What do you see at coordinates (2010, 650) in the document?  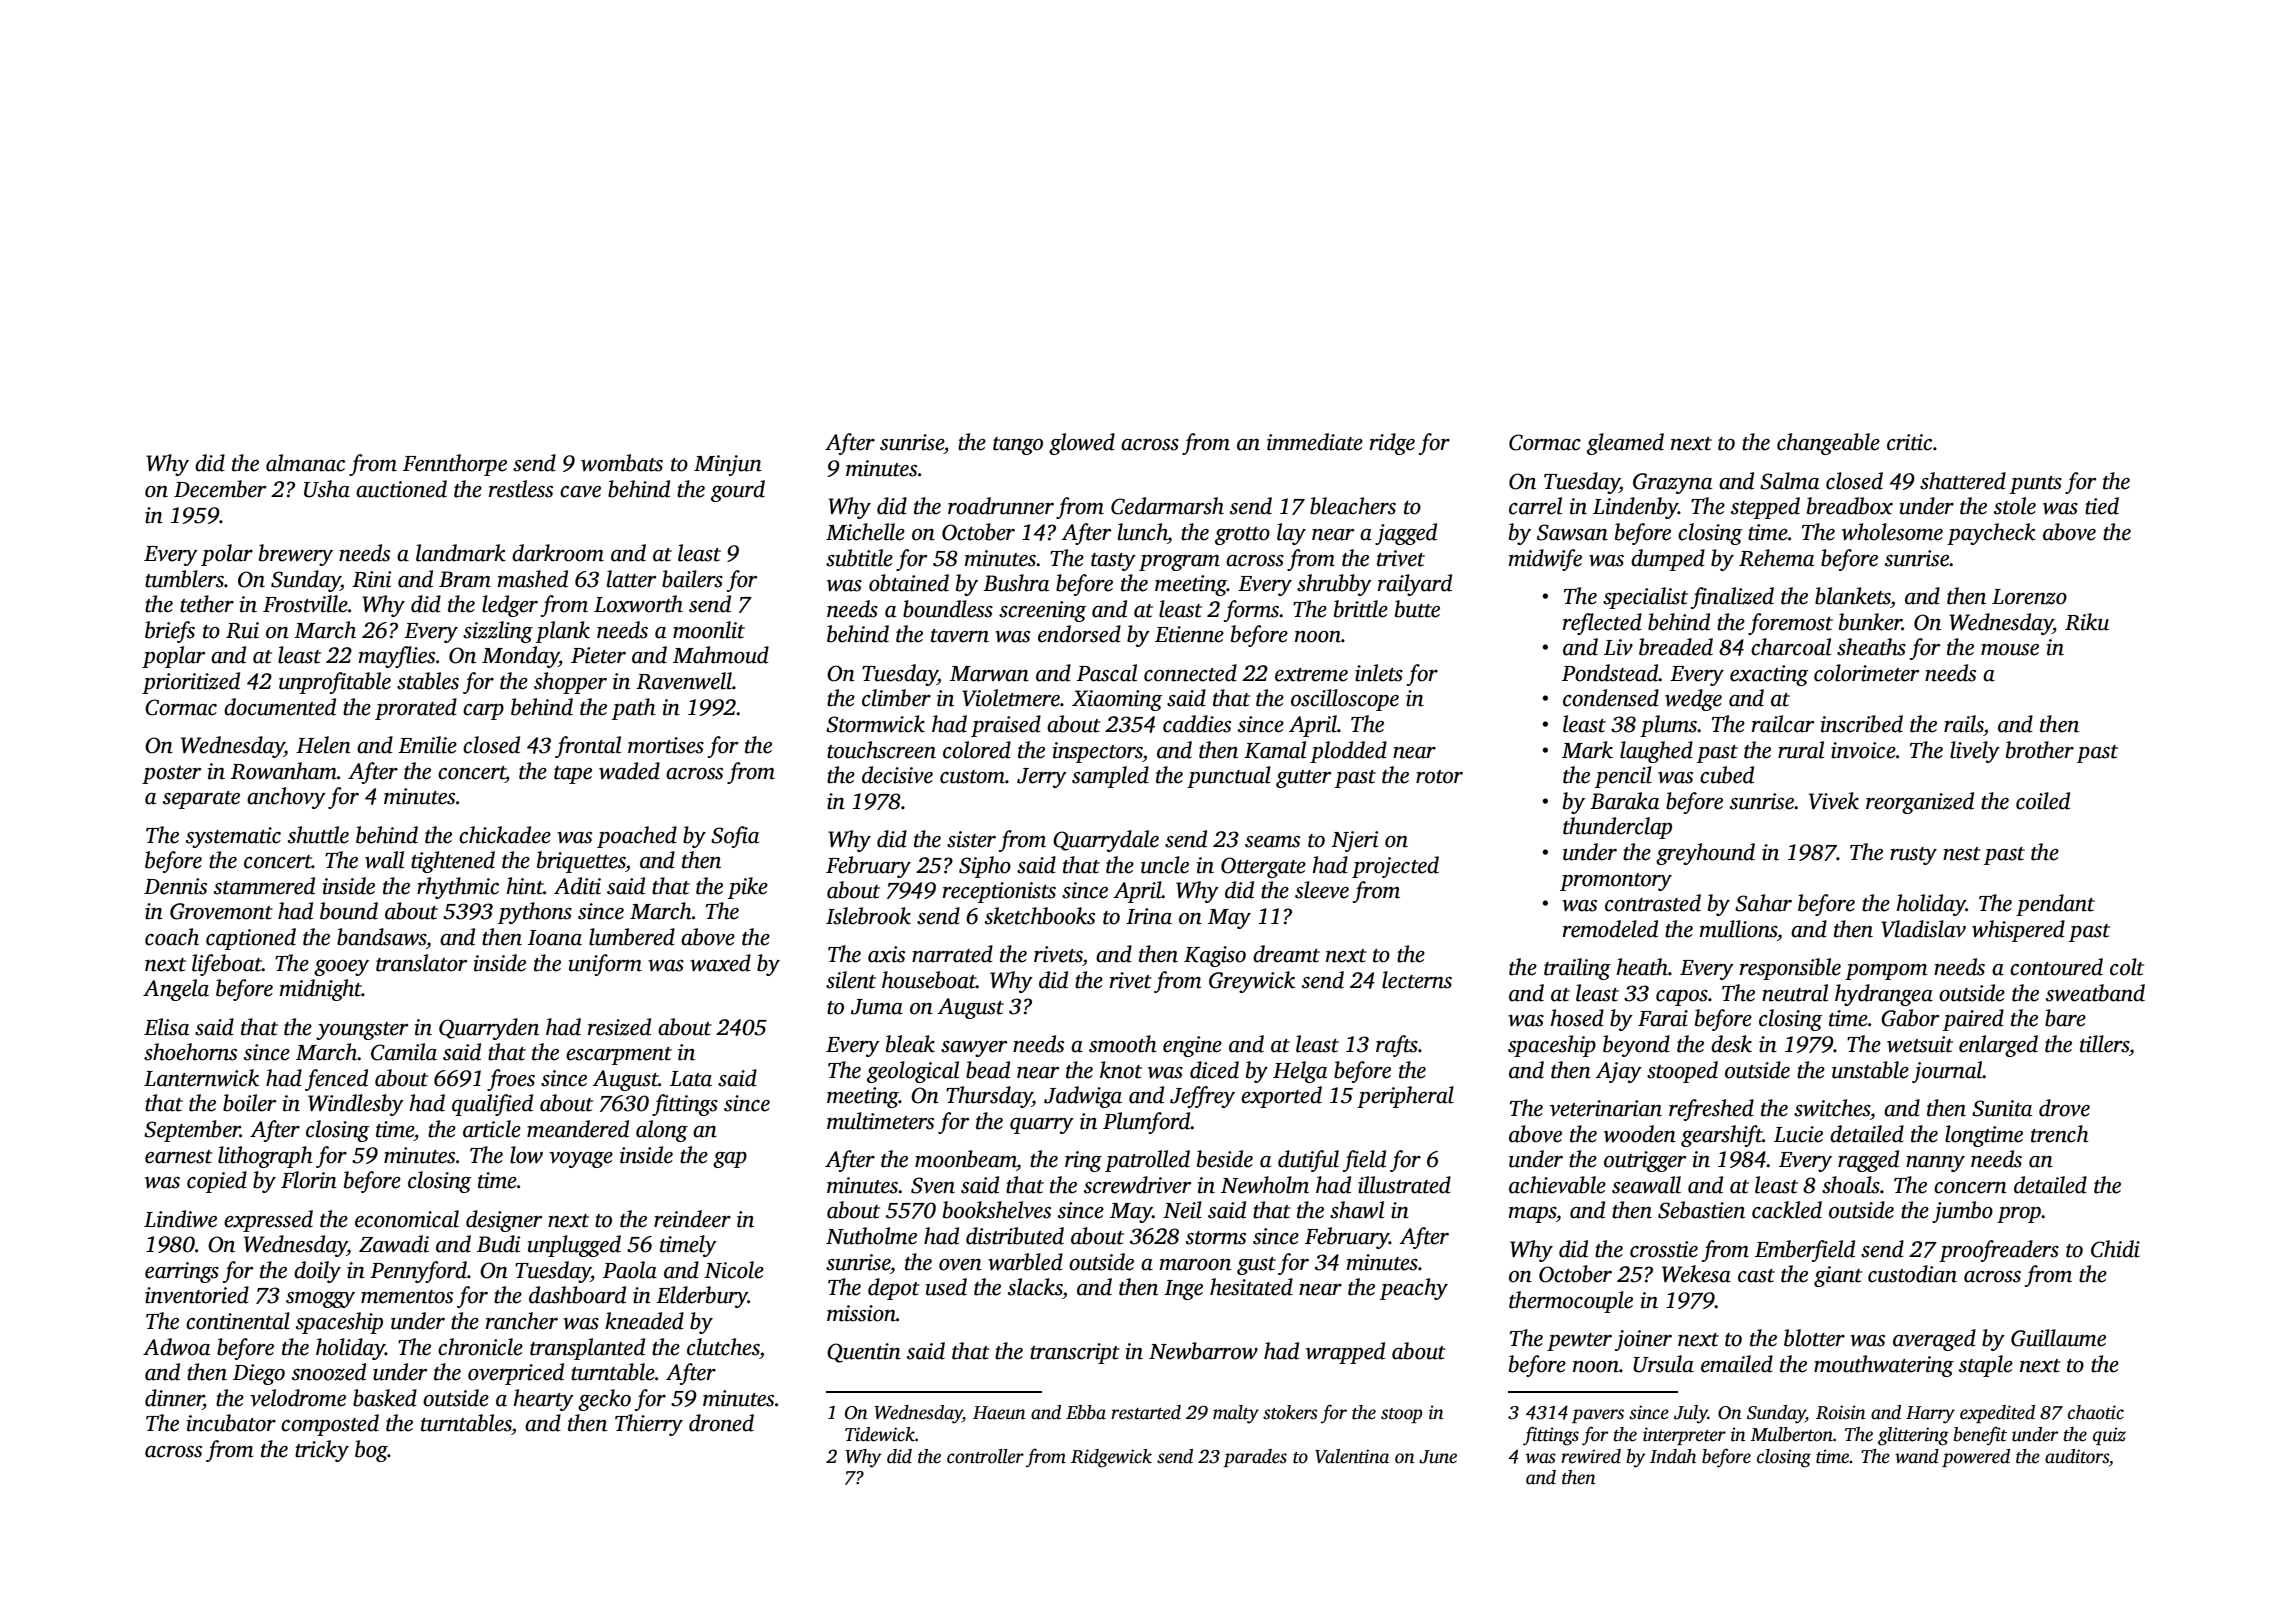 I see `mouse` at bounding box center [2010, 650].
